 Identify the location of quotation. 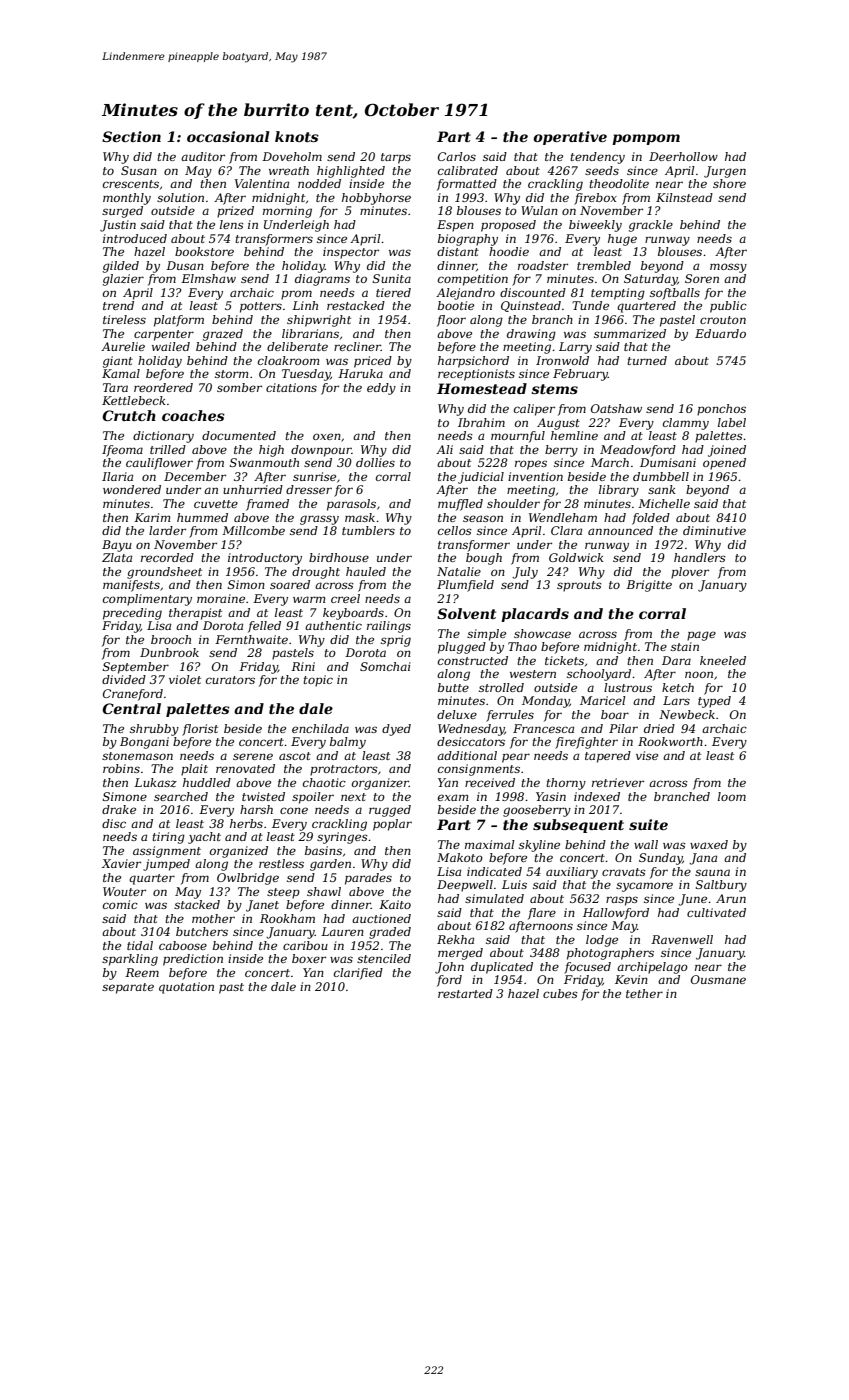
(186, 988).
